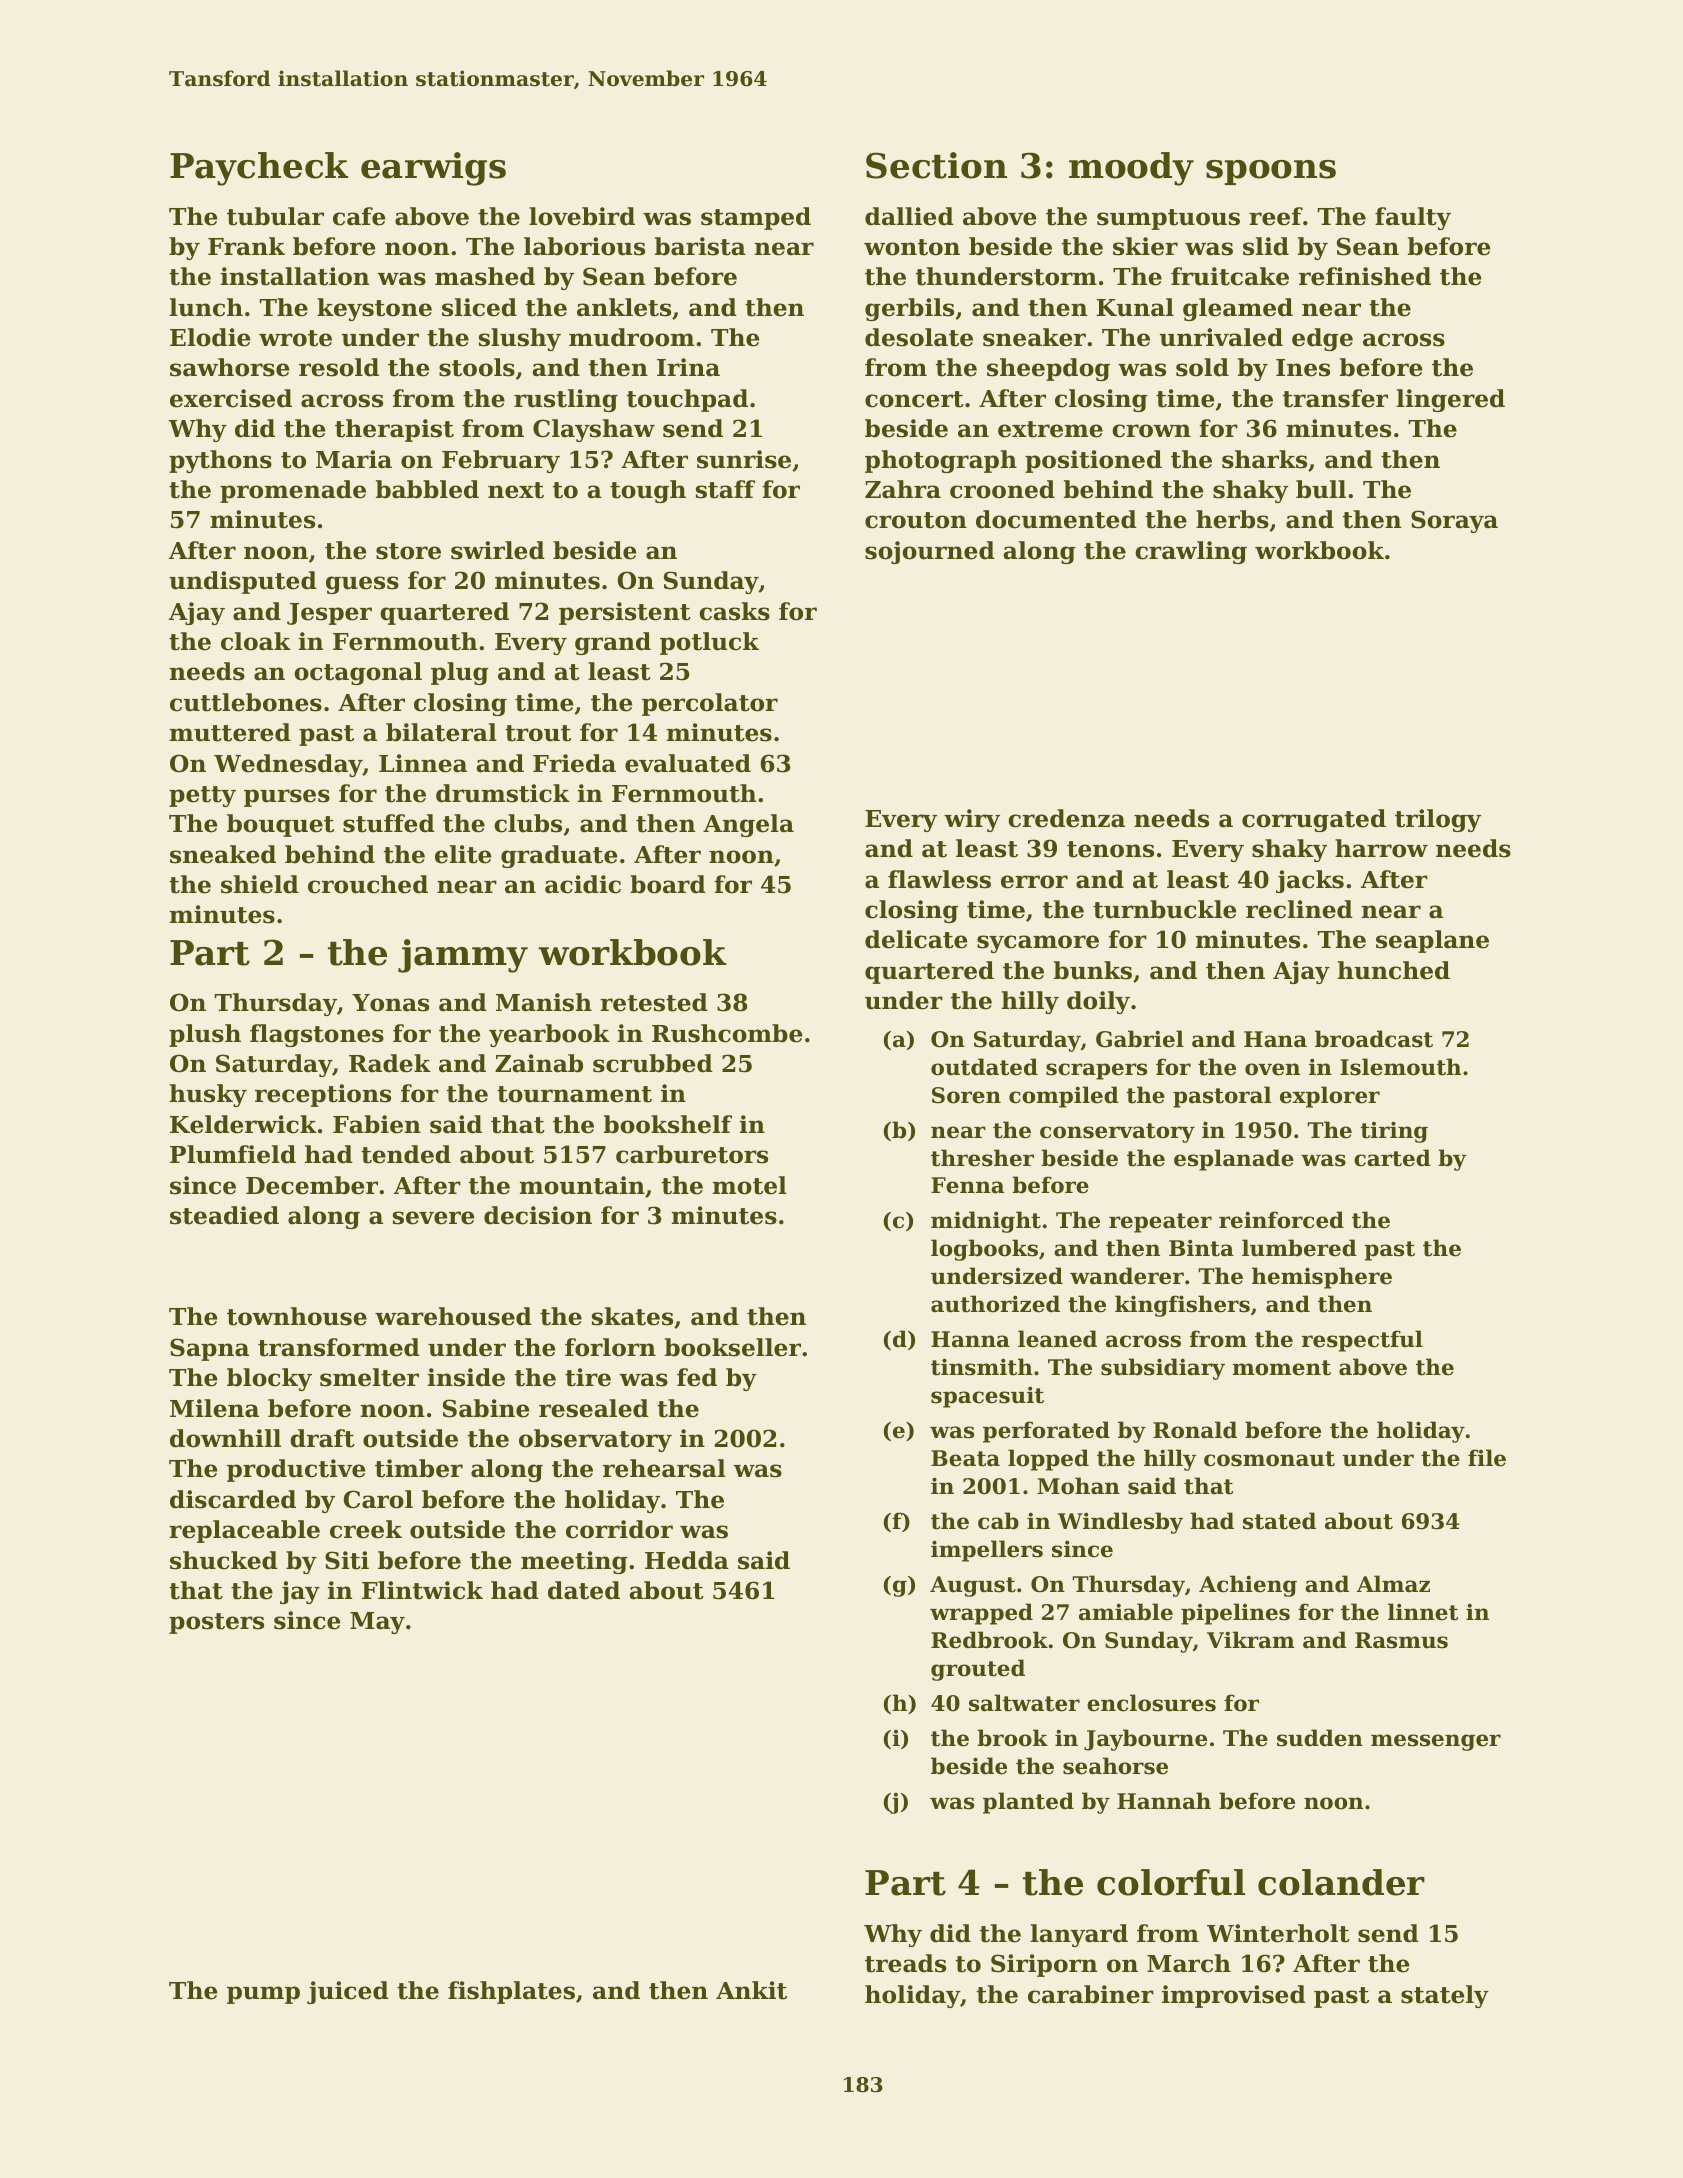 The height and width of the screenshot is (2178, 1683). What do you see at coordinates (259, 169) in the screenshot?
I see `Paycheck` at bounding box center [259, 169].
